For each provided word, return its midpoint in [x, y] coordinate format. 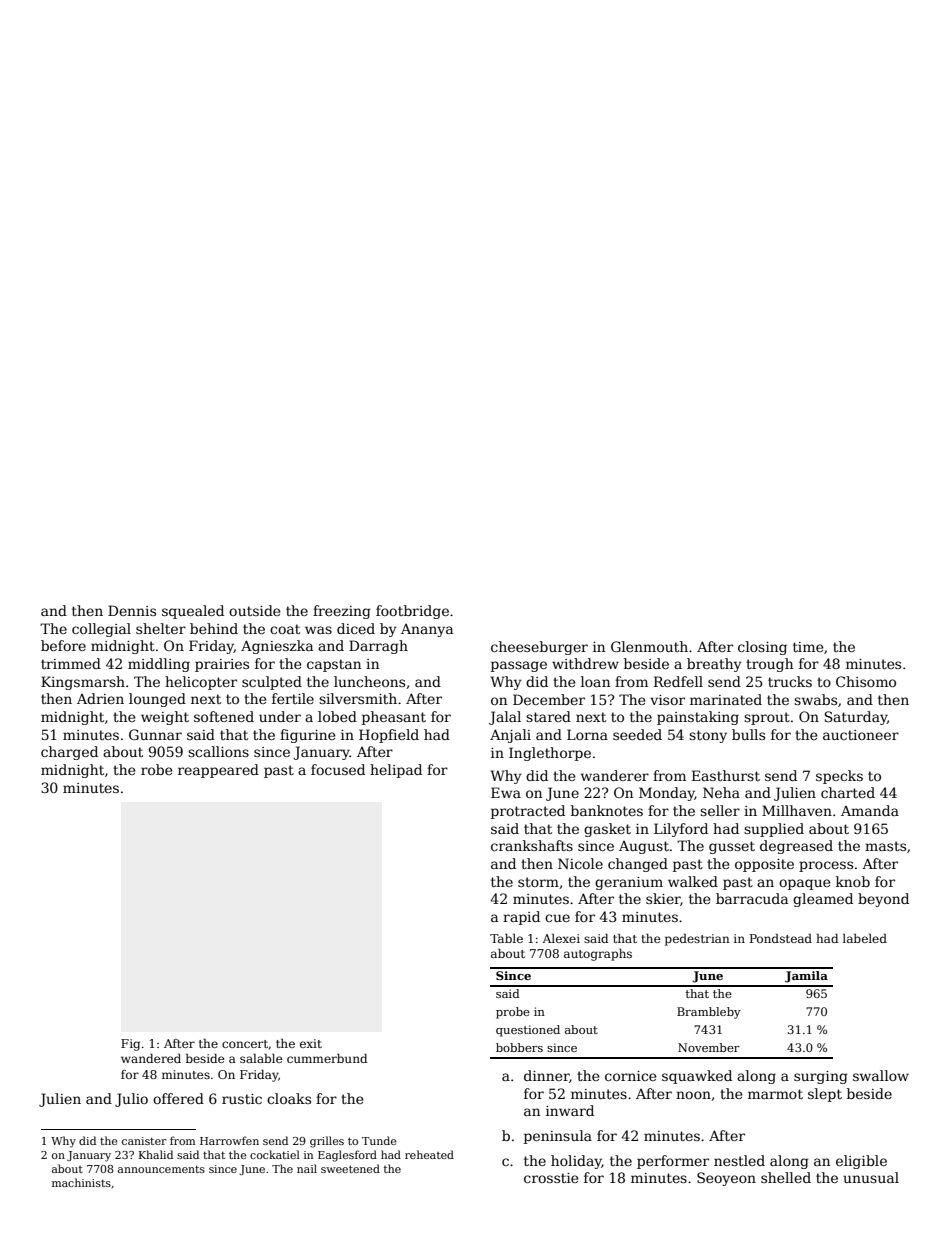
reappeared [218, 771]
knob [853, 881]
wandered [151, 1058]
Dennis [132, 610]
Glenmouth [649, 646]
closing [762, 648]
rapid [521, 918]
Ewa [506, 792]
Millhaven [797, 810]
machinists [81, 1182]
